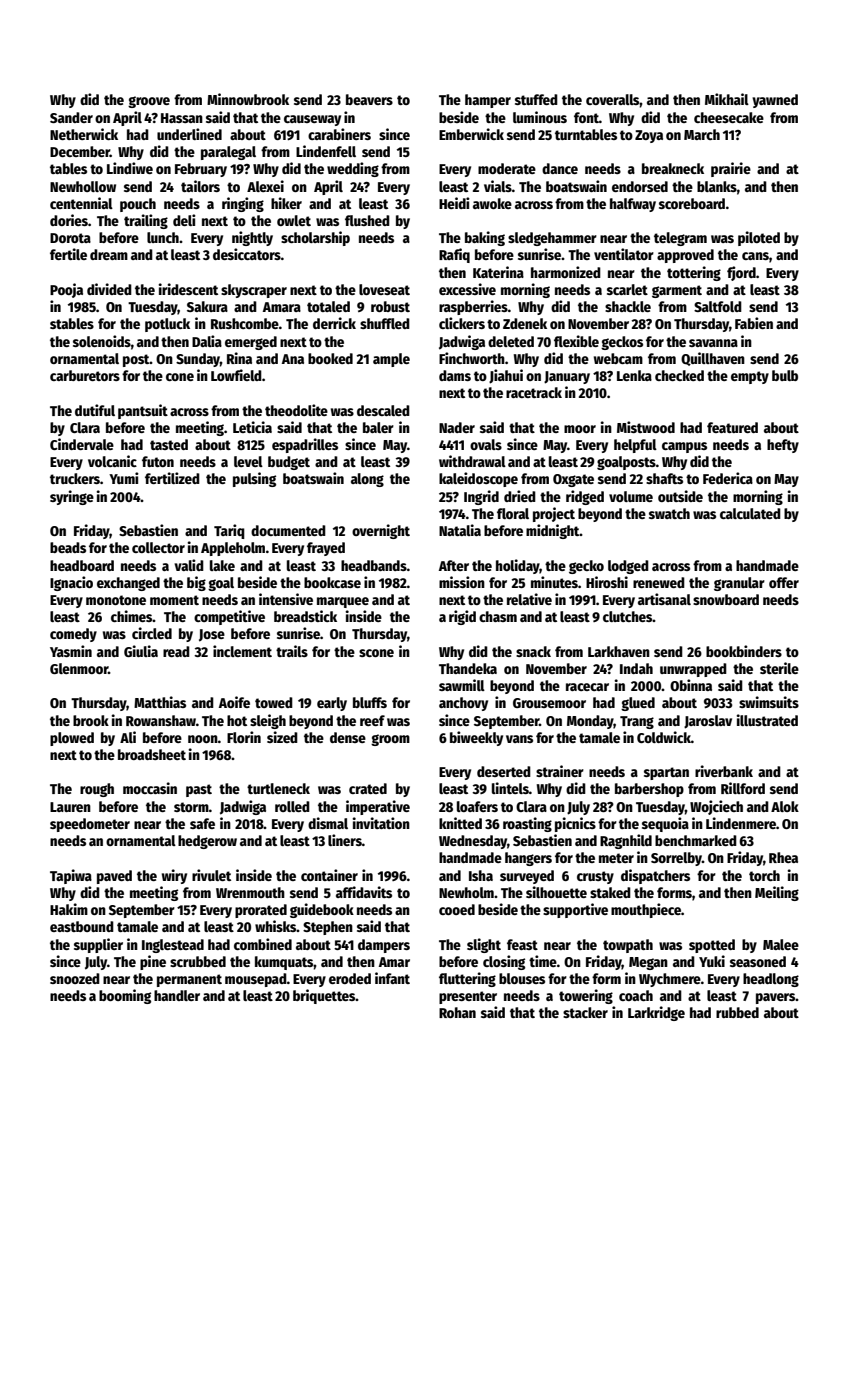 This screenshot has width=849, height=1400. Describe the element at coordinates (369, 99) in the screenshot. I see `beavers` at that location.
